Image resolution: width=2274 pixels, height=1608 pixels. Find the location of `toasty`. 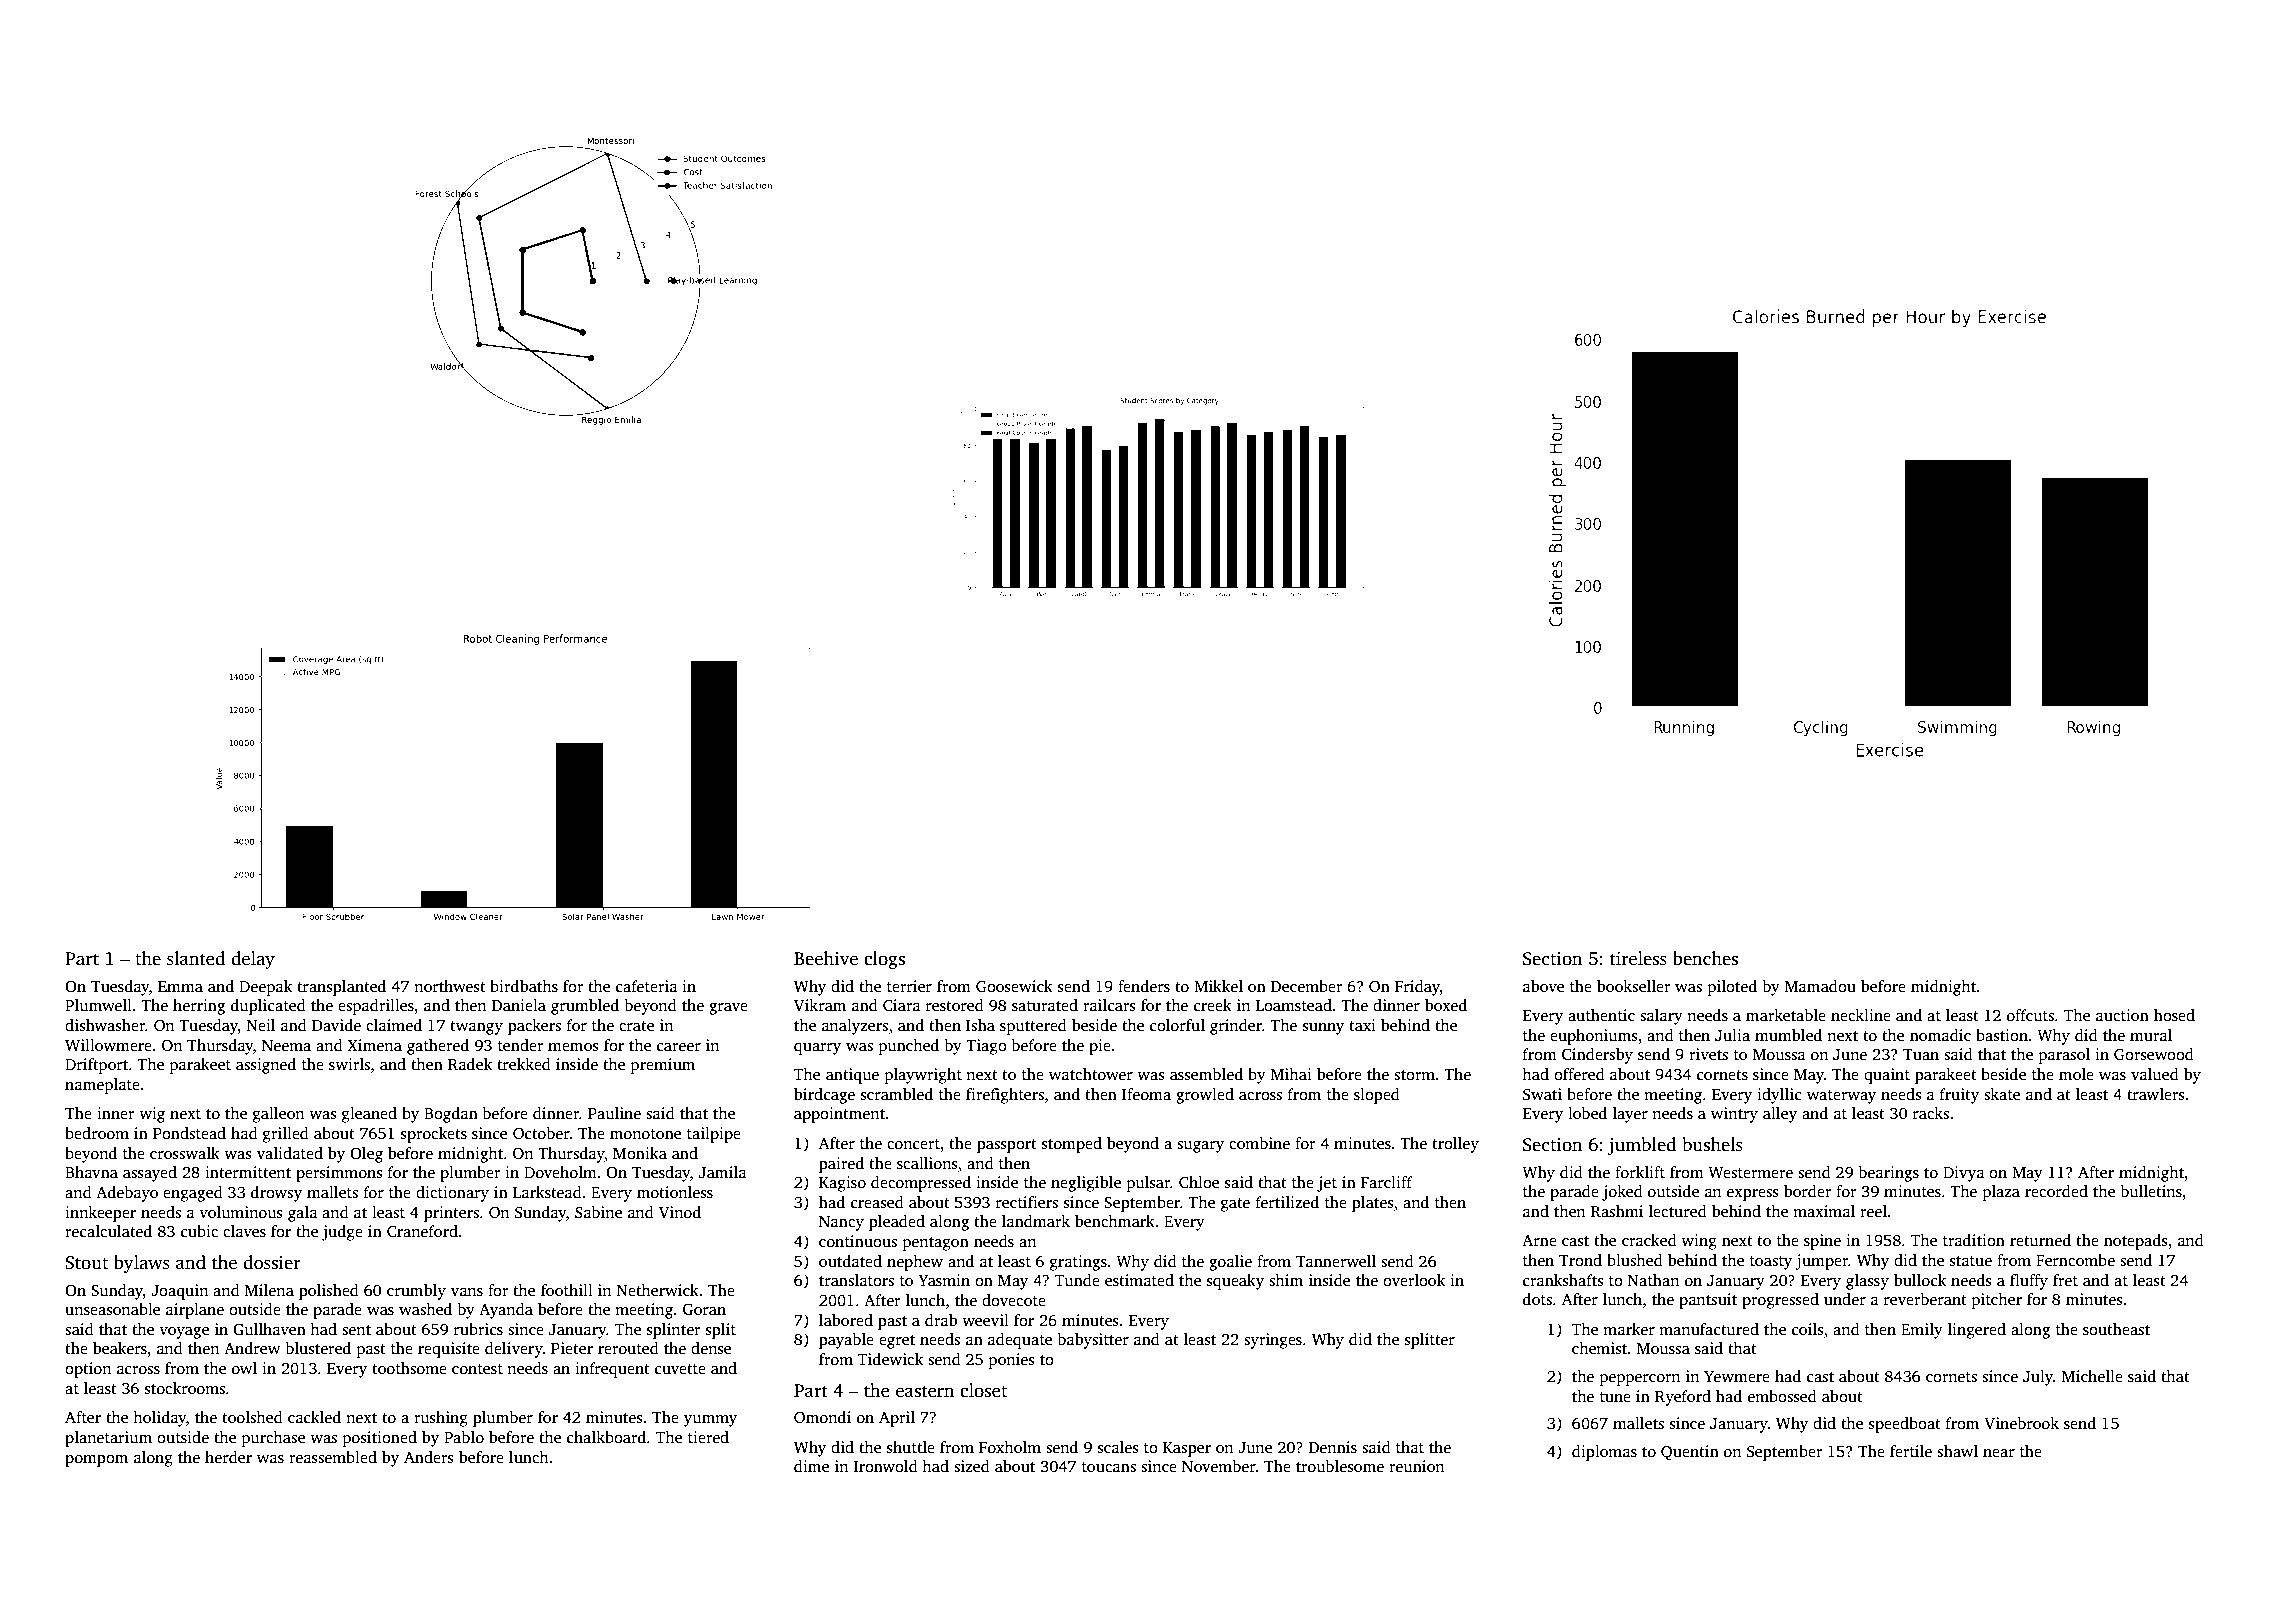

toasty is located at coordinates (1771, 1263).
